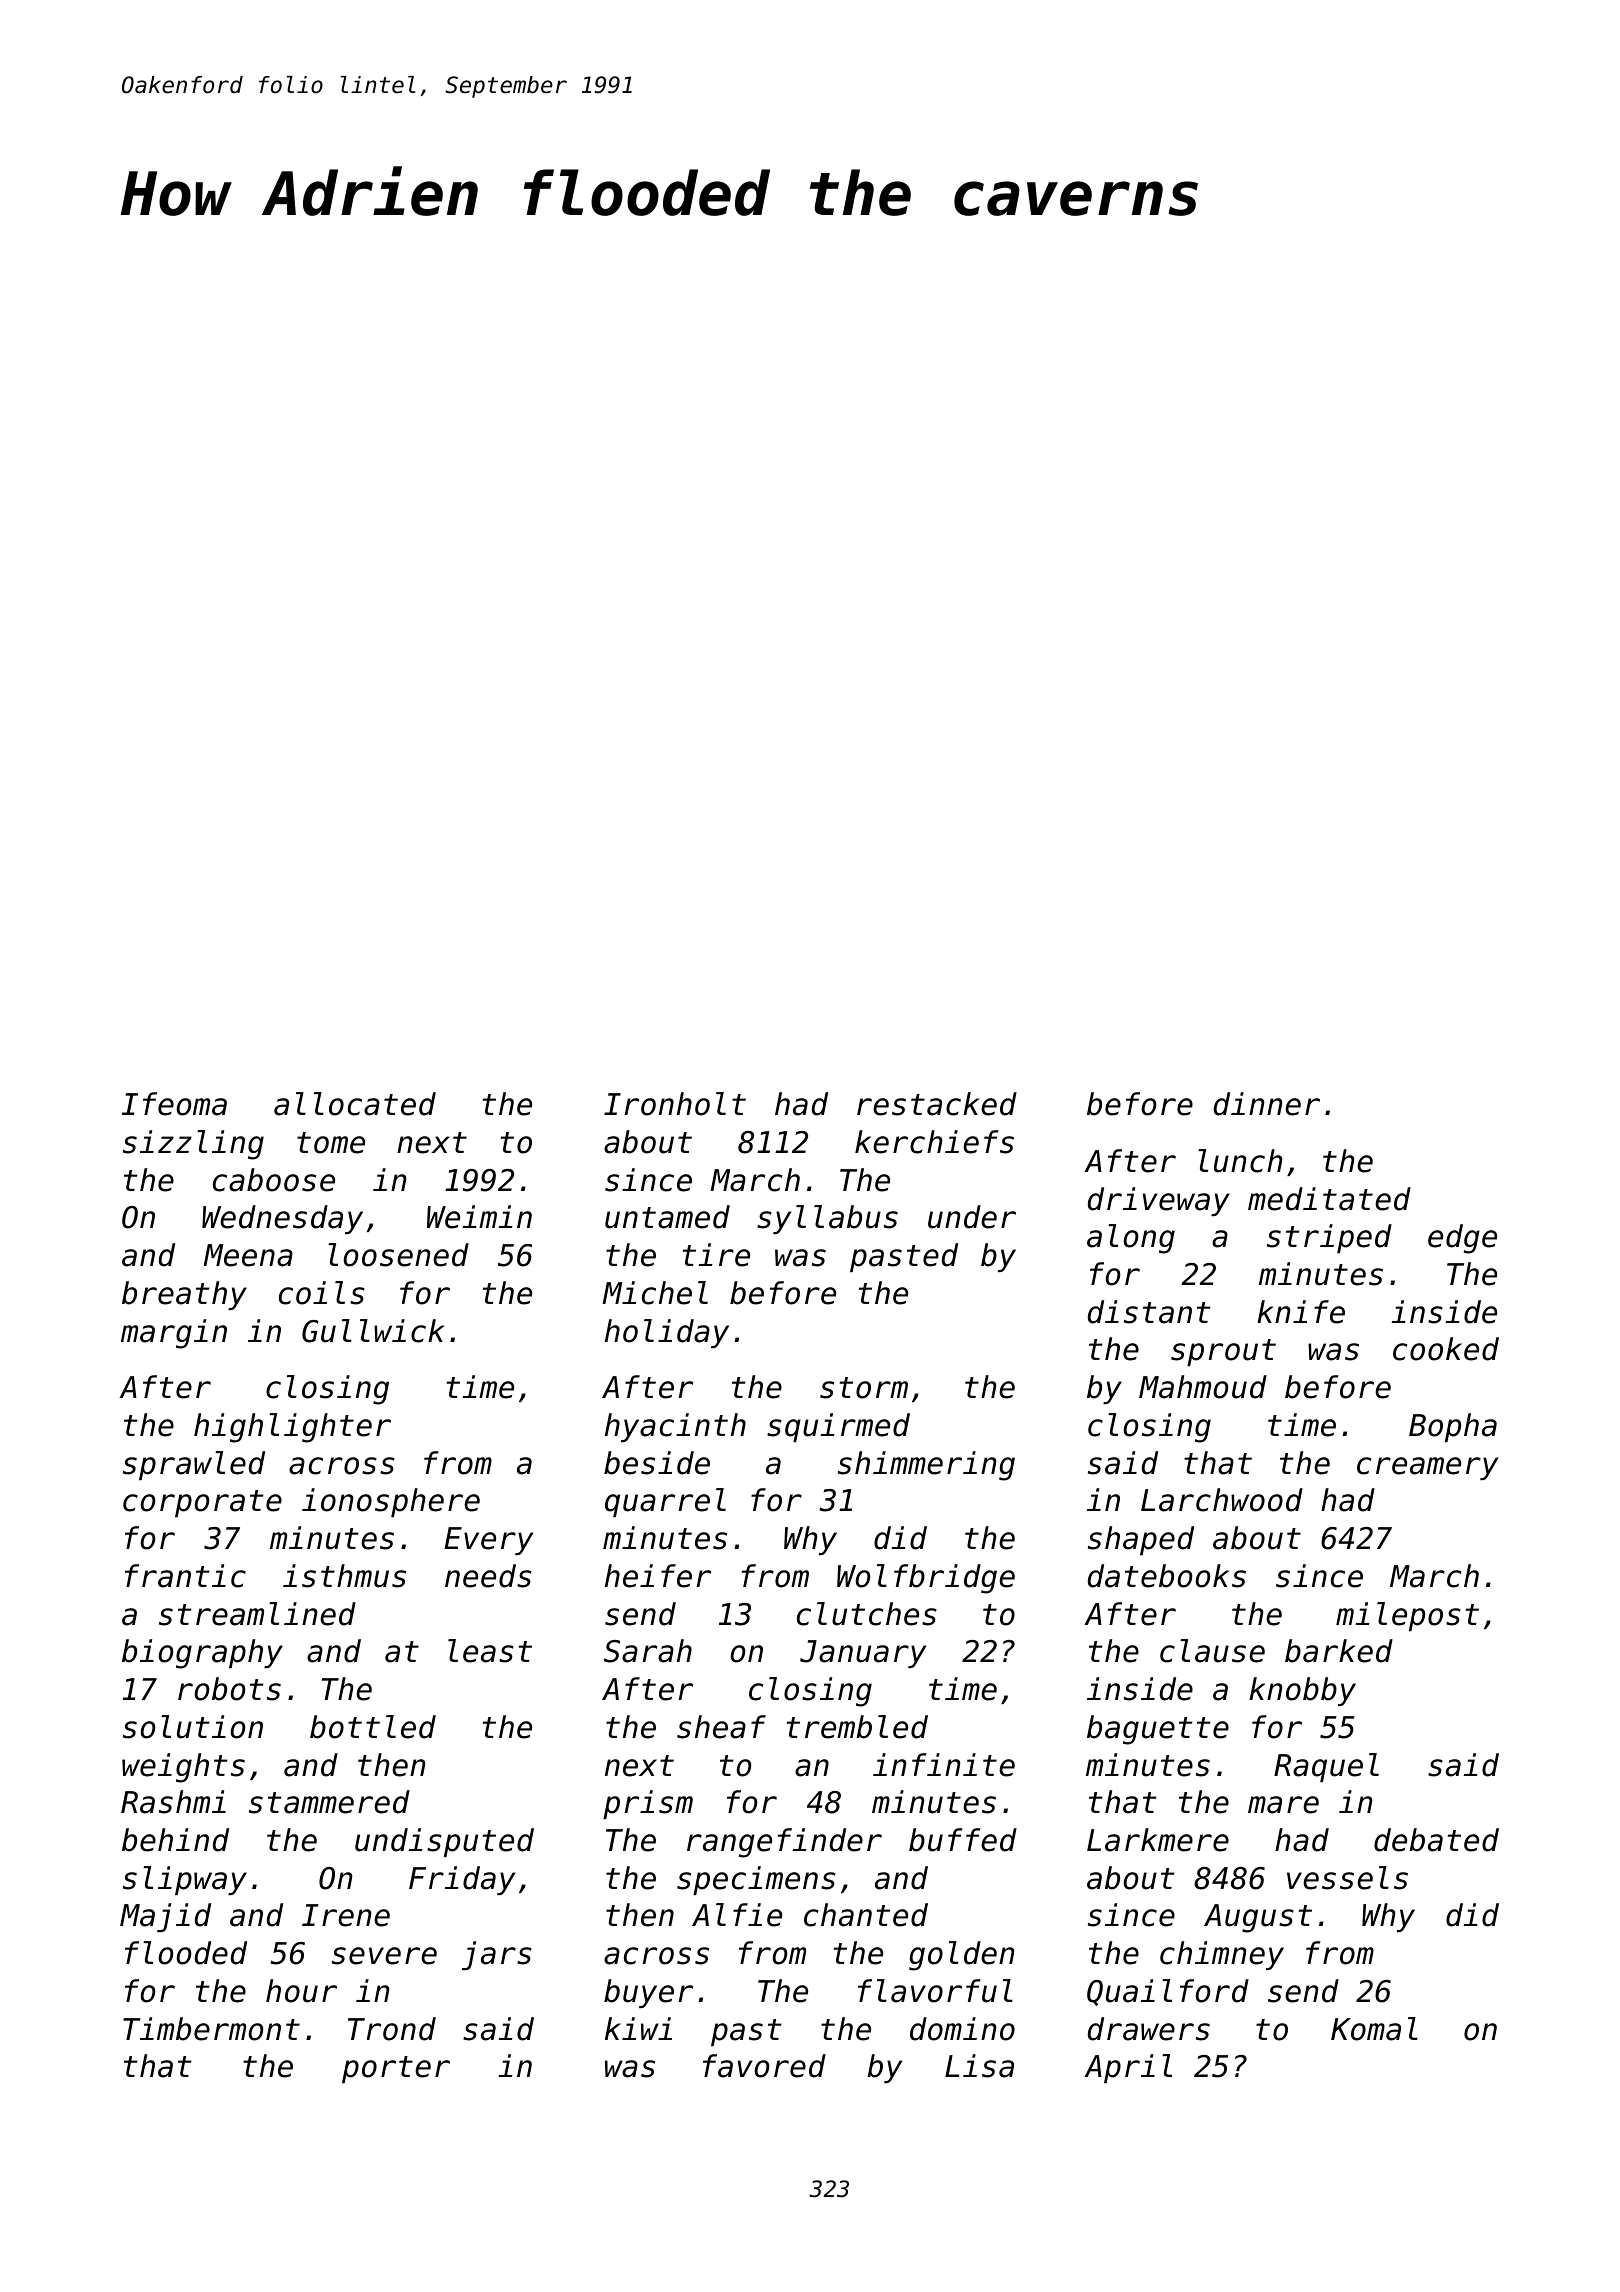 This image has width=1620, height=2292. I want to click on hour, so click(301, 1991).
